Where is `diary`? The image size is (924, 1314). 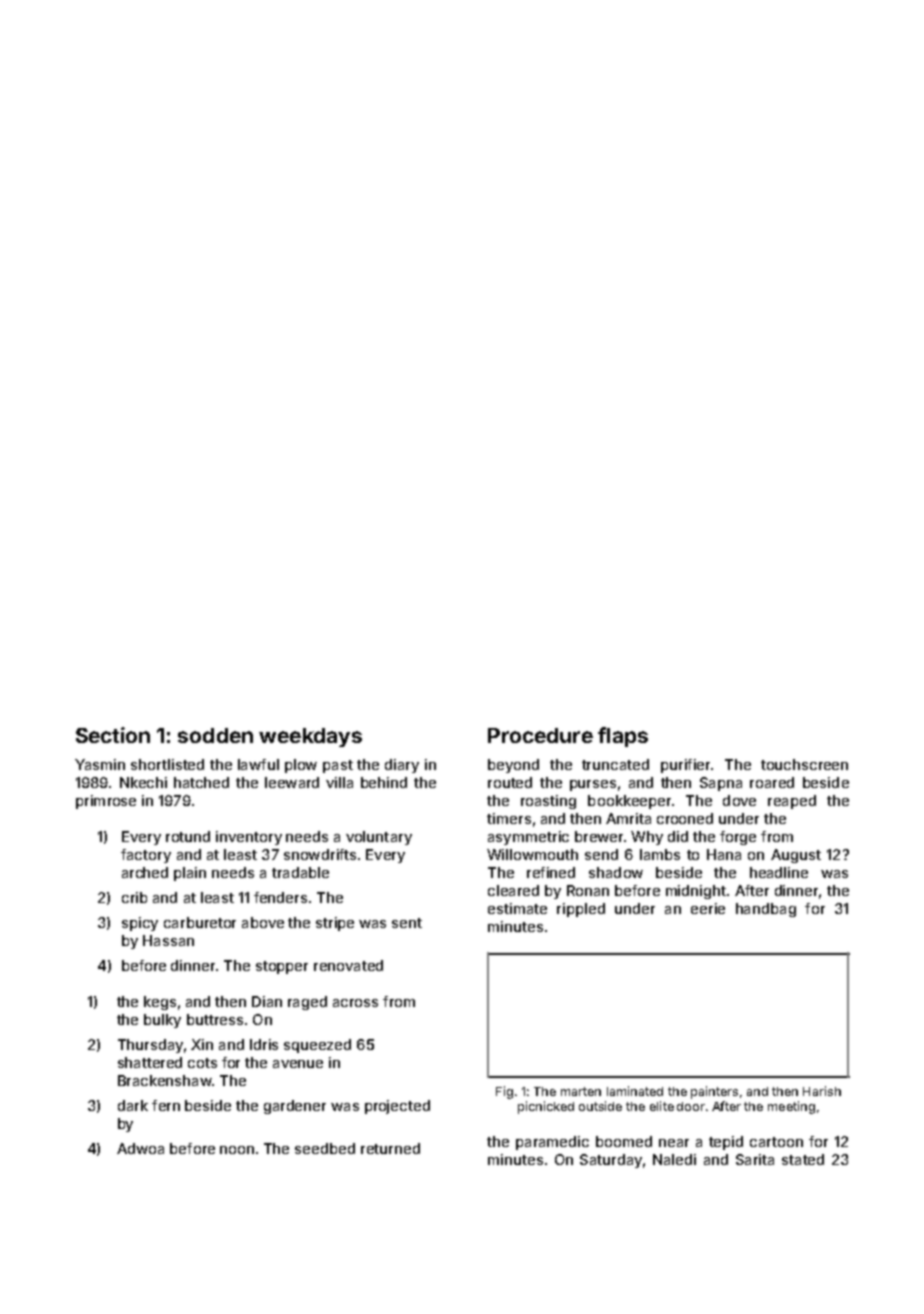 diary is located at coordinates (402, 766).
